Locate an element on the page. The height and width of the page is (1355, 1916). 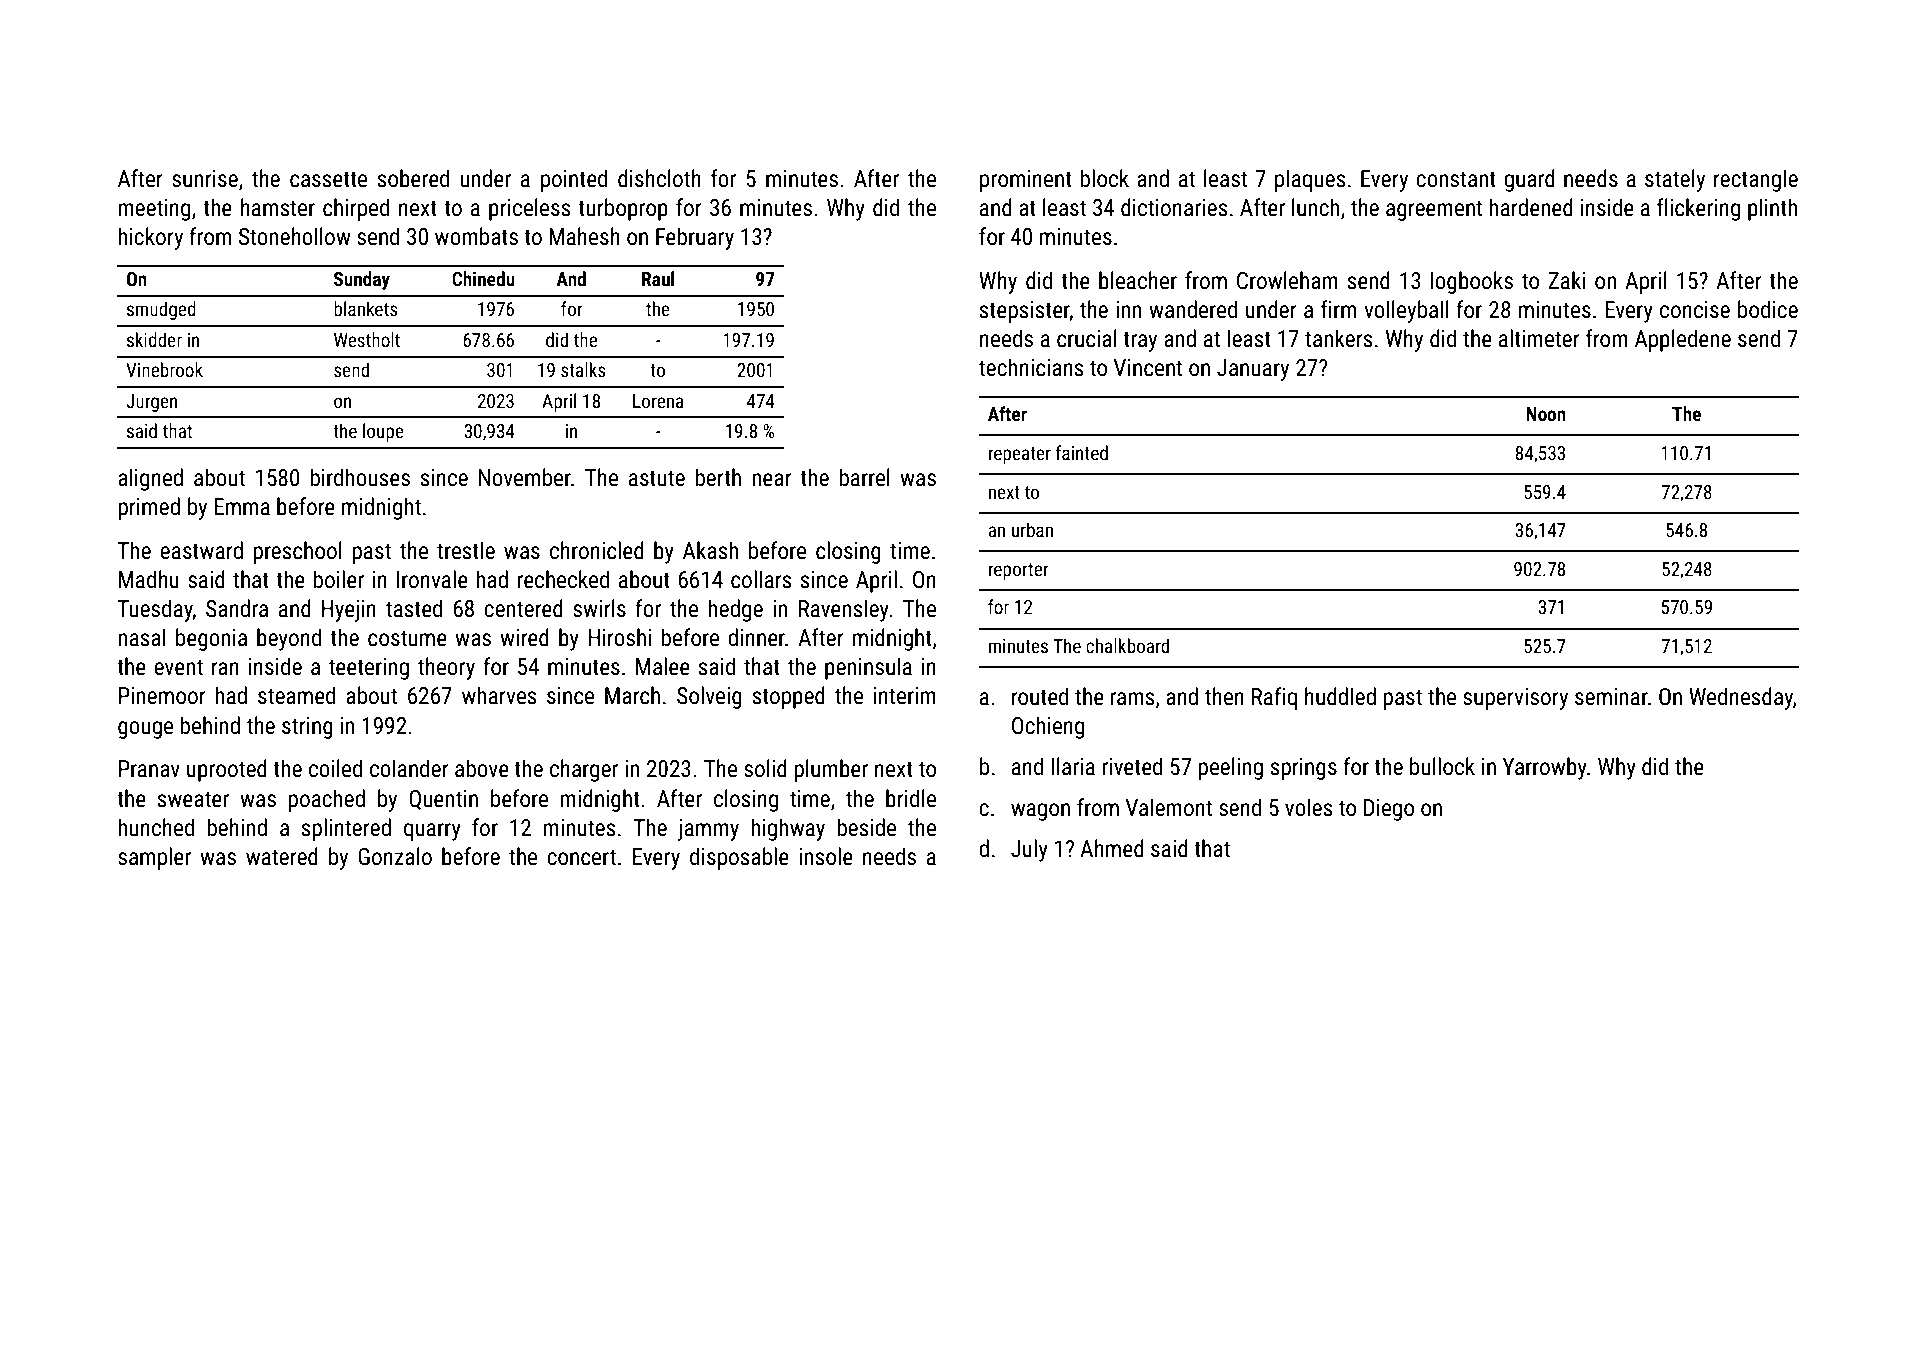
Noon is located at coordinates (1546, 414).
